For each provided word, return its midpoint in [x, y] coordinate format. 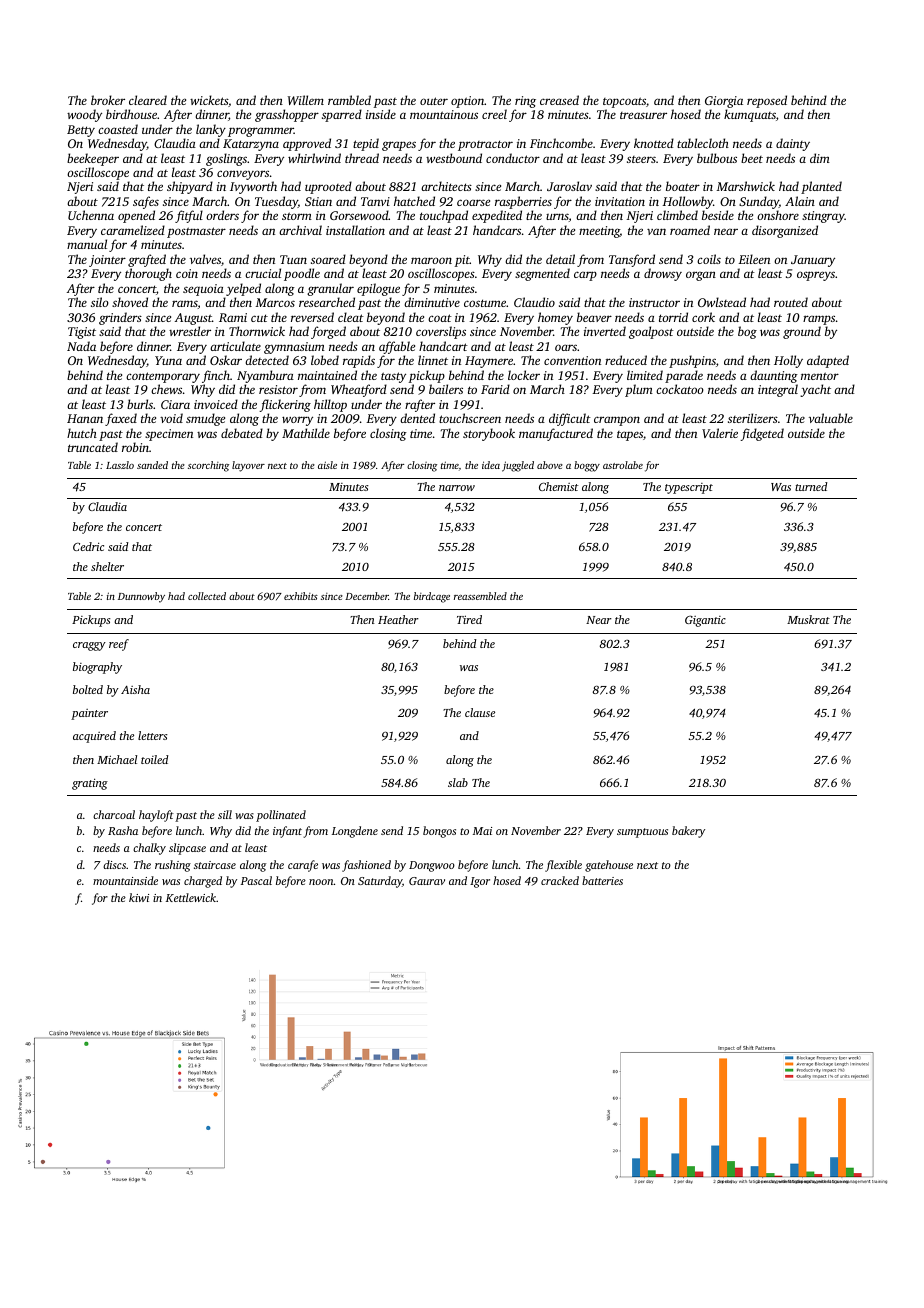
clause [480, 712]
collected [207, 596]
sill [225, 814]
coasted [118, 129]
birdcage [432, 597]
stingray [823, 217]
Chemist [558, 486]
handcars [497, 230]
